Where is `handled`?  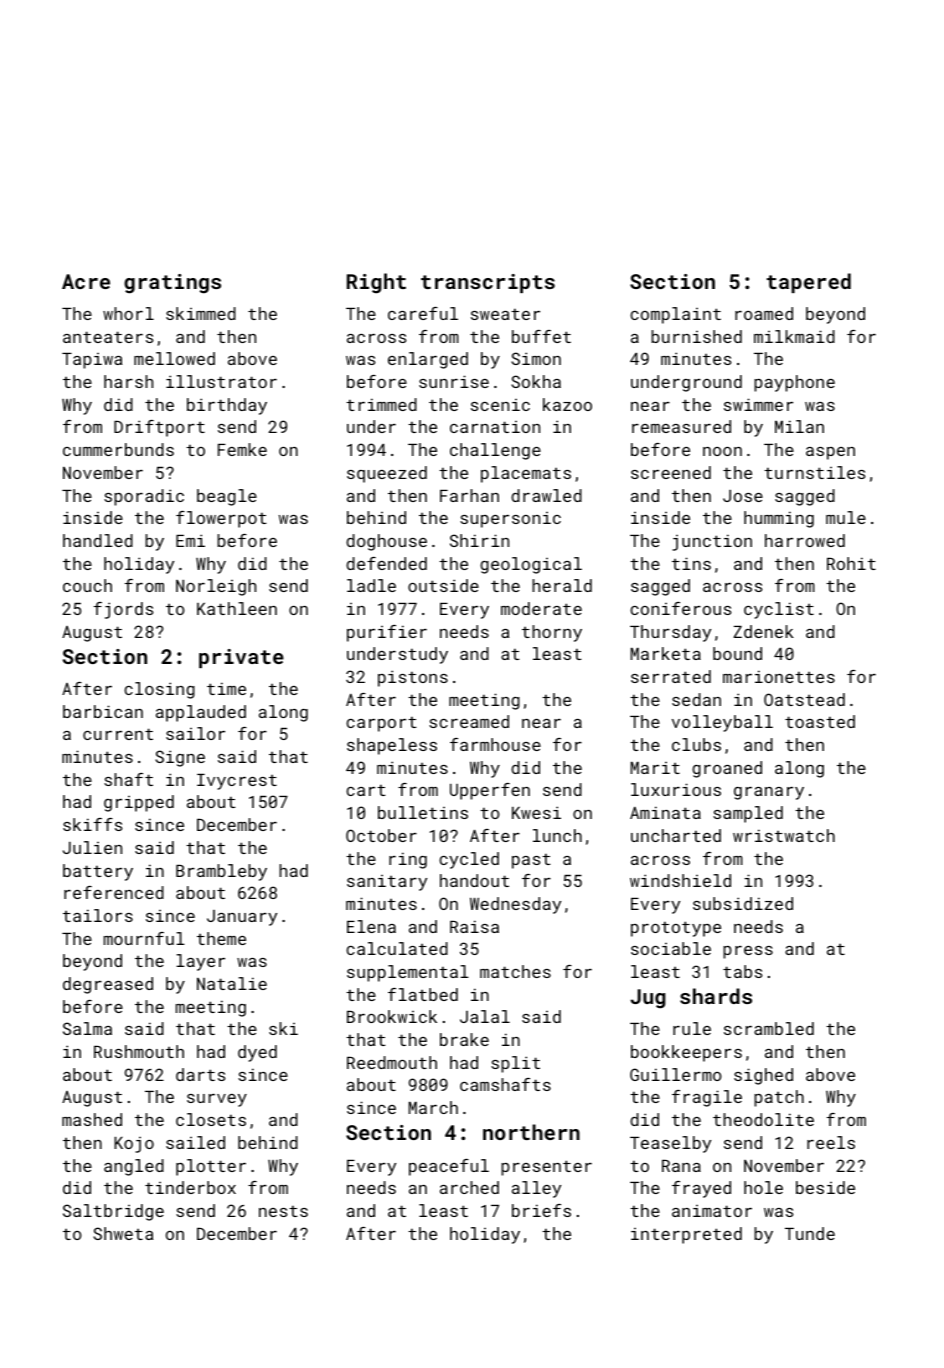
handled is located at coordinates (98, 540).
